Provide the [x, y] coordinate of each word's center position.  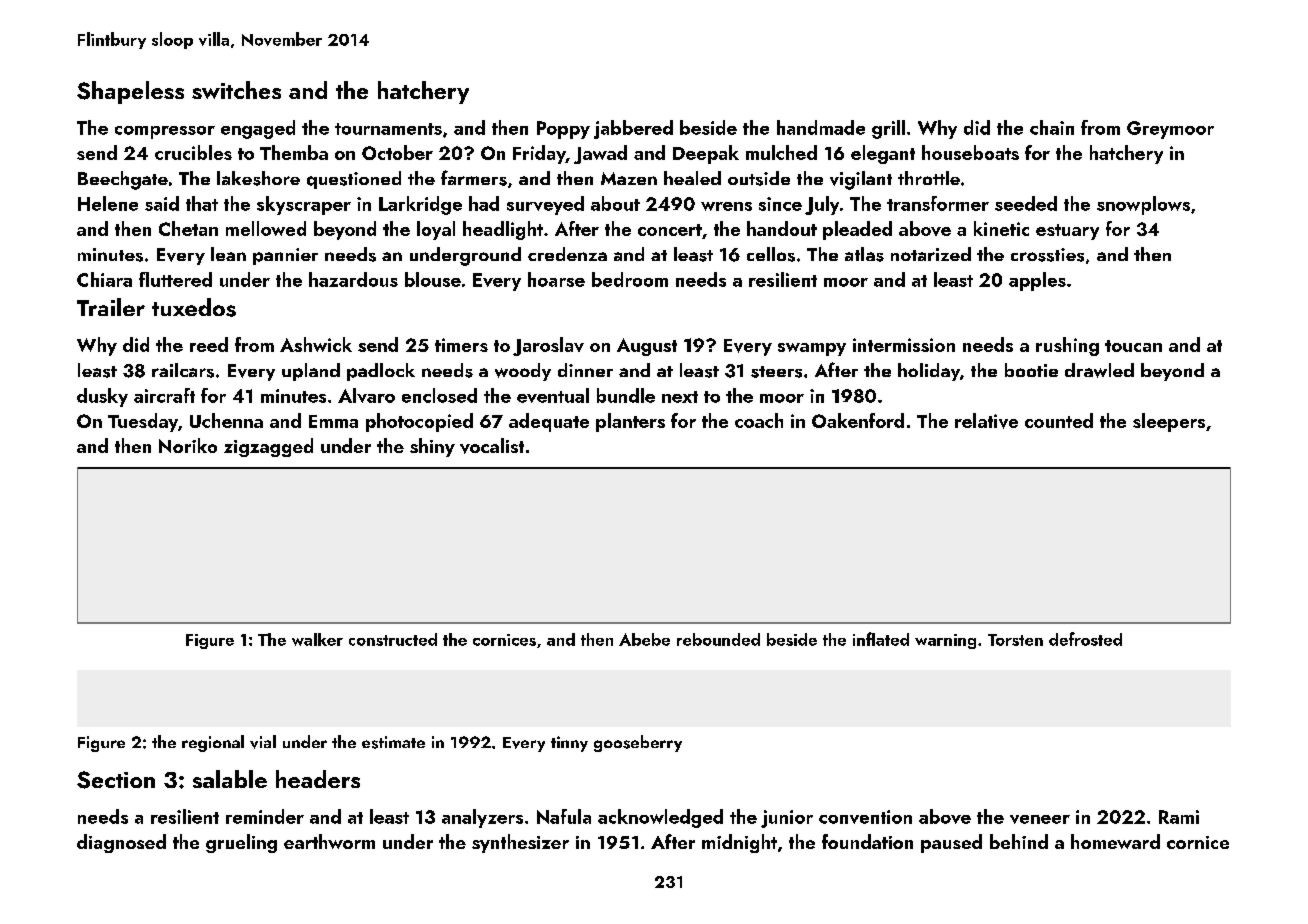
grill [888, 129]
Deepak [706, 154]
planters [630, 422]
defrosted [1085, 639]
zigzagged [268, 447]
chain [1052, 127]
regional [213, 743]
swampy [812, 349]
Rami [1179, 817]
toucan [1133, 346]
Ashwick [316, 344]
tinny [569, 744]
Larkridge [420, 205]
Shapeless [130, 92]
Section [116, 780]
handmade [821, 127]
